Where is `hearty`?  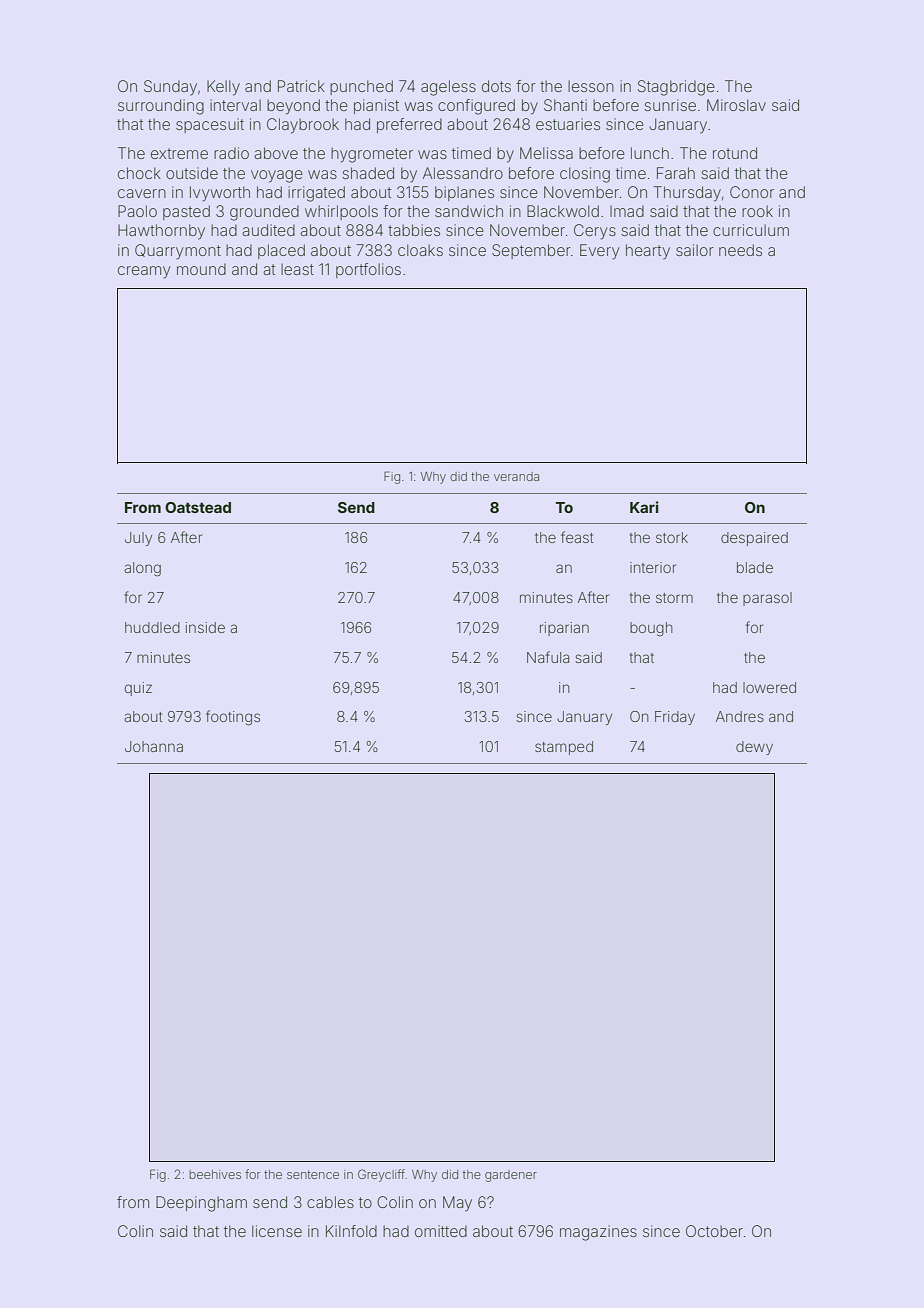
hearty is located at coordinates (648, 252).
